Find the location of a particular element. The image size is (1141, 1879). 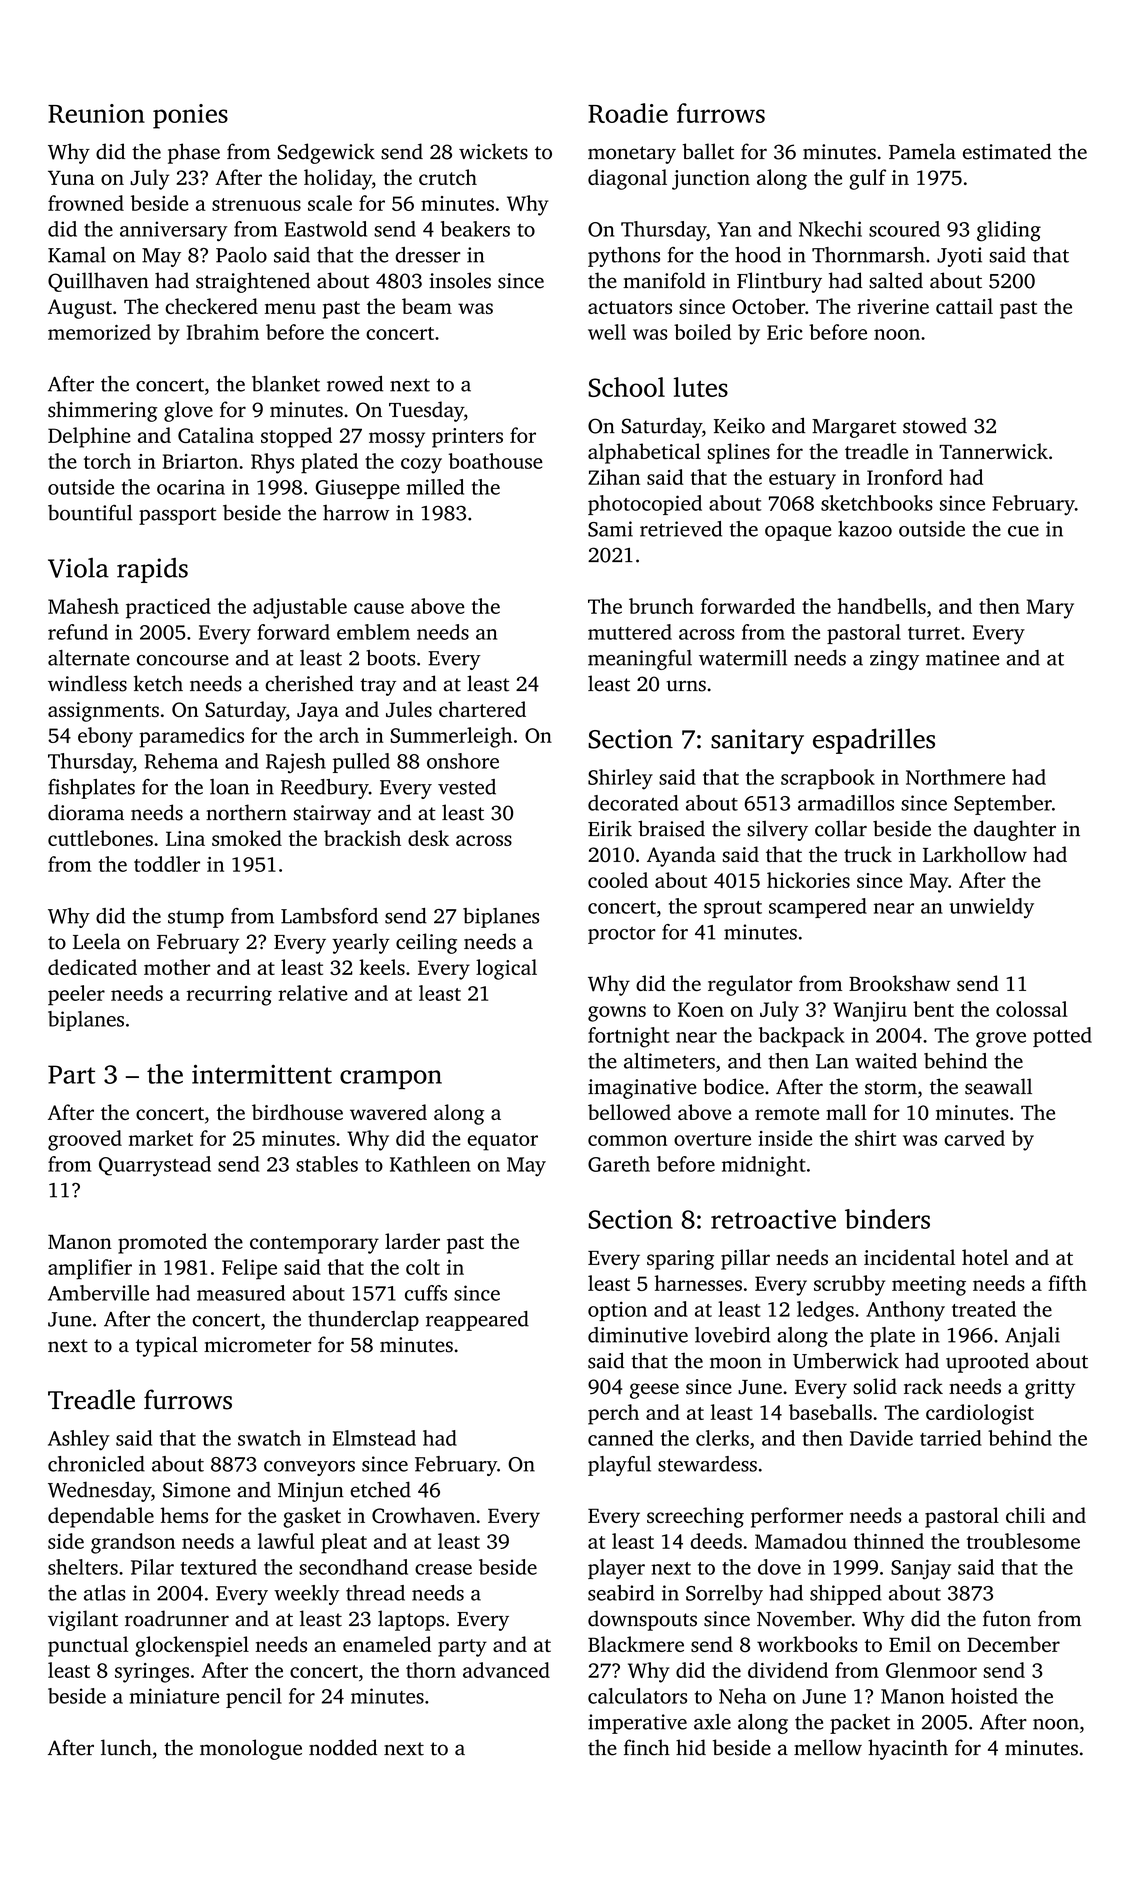

colossal is located at coordinates (1032, 1009).
